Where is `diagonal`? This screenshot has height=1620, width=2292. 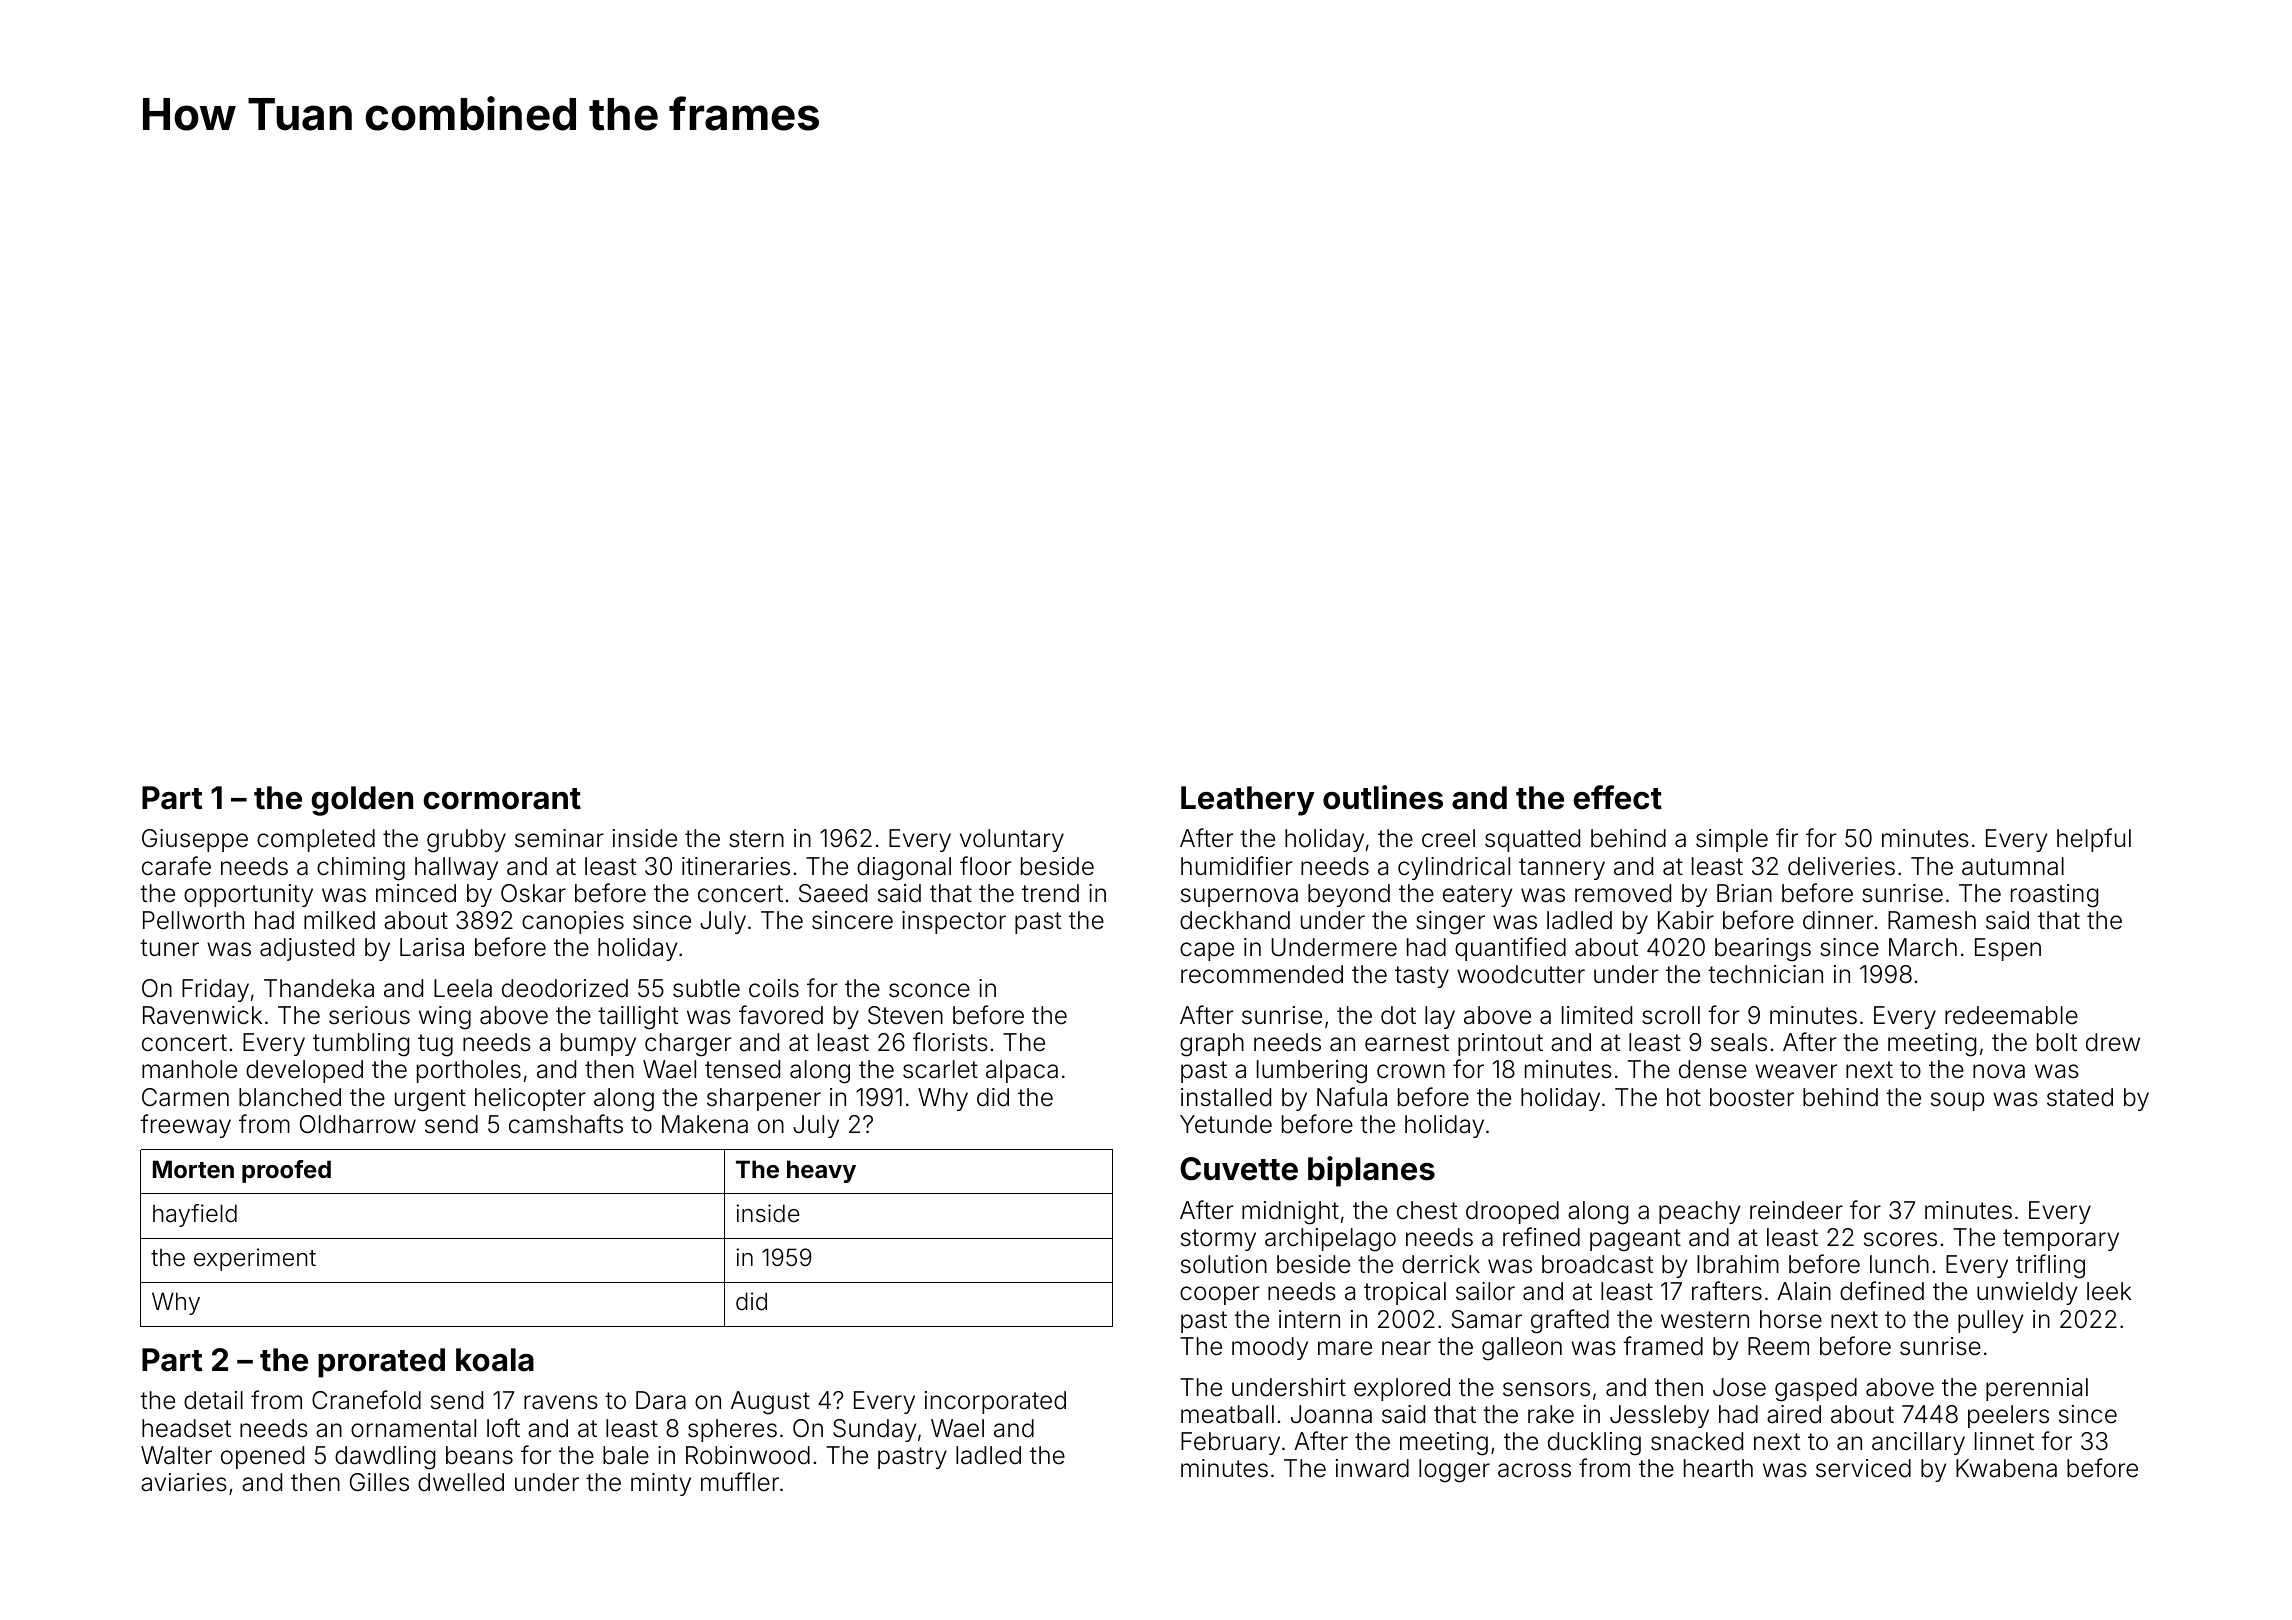
diagonal is located at coordinates (904, 869).
